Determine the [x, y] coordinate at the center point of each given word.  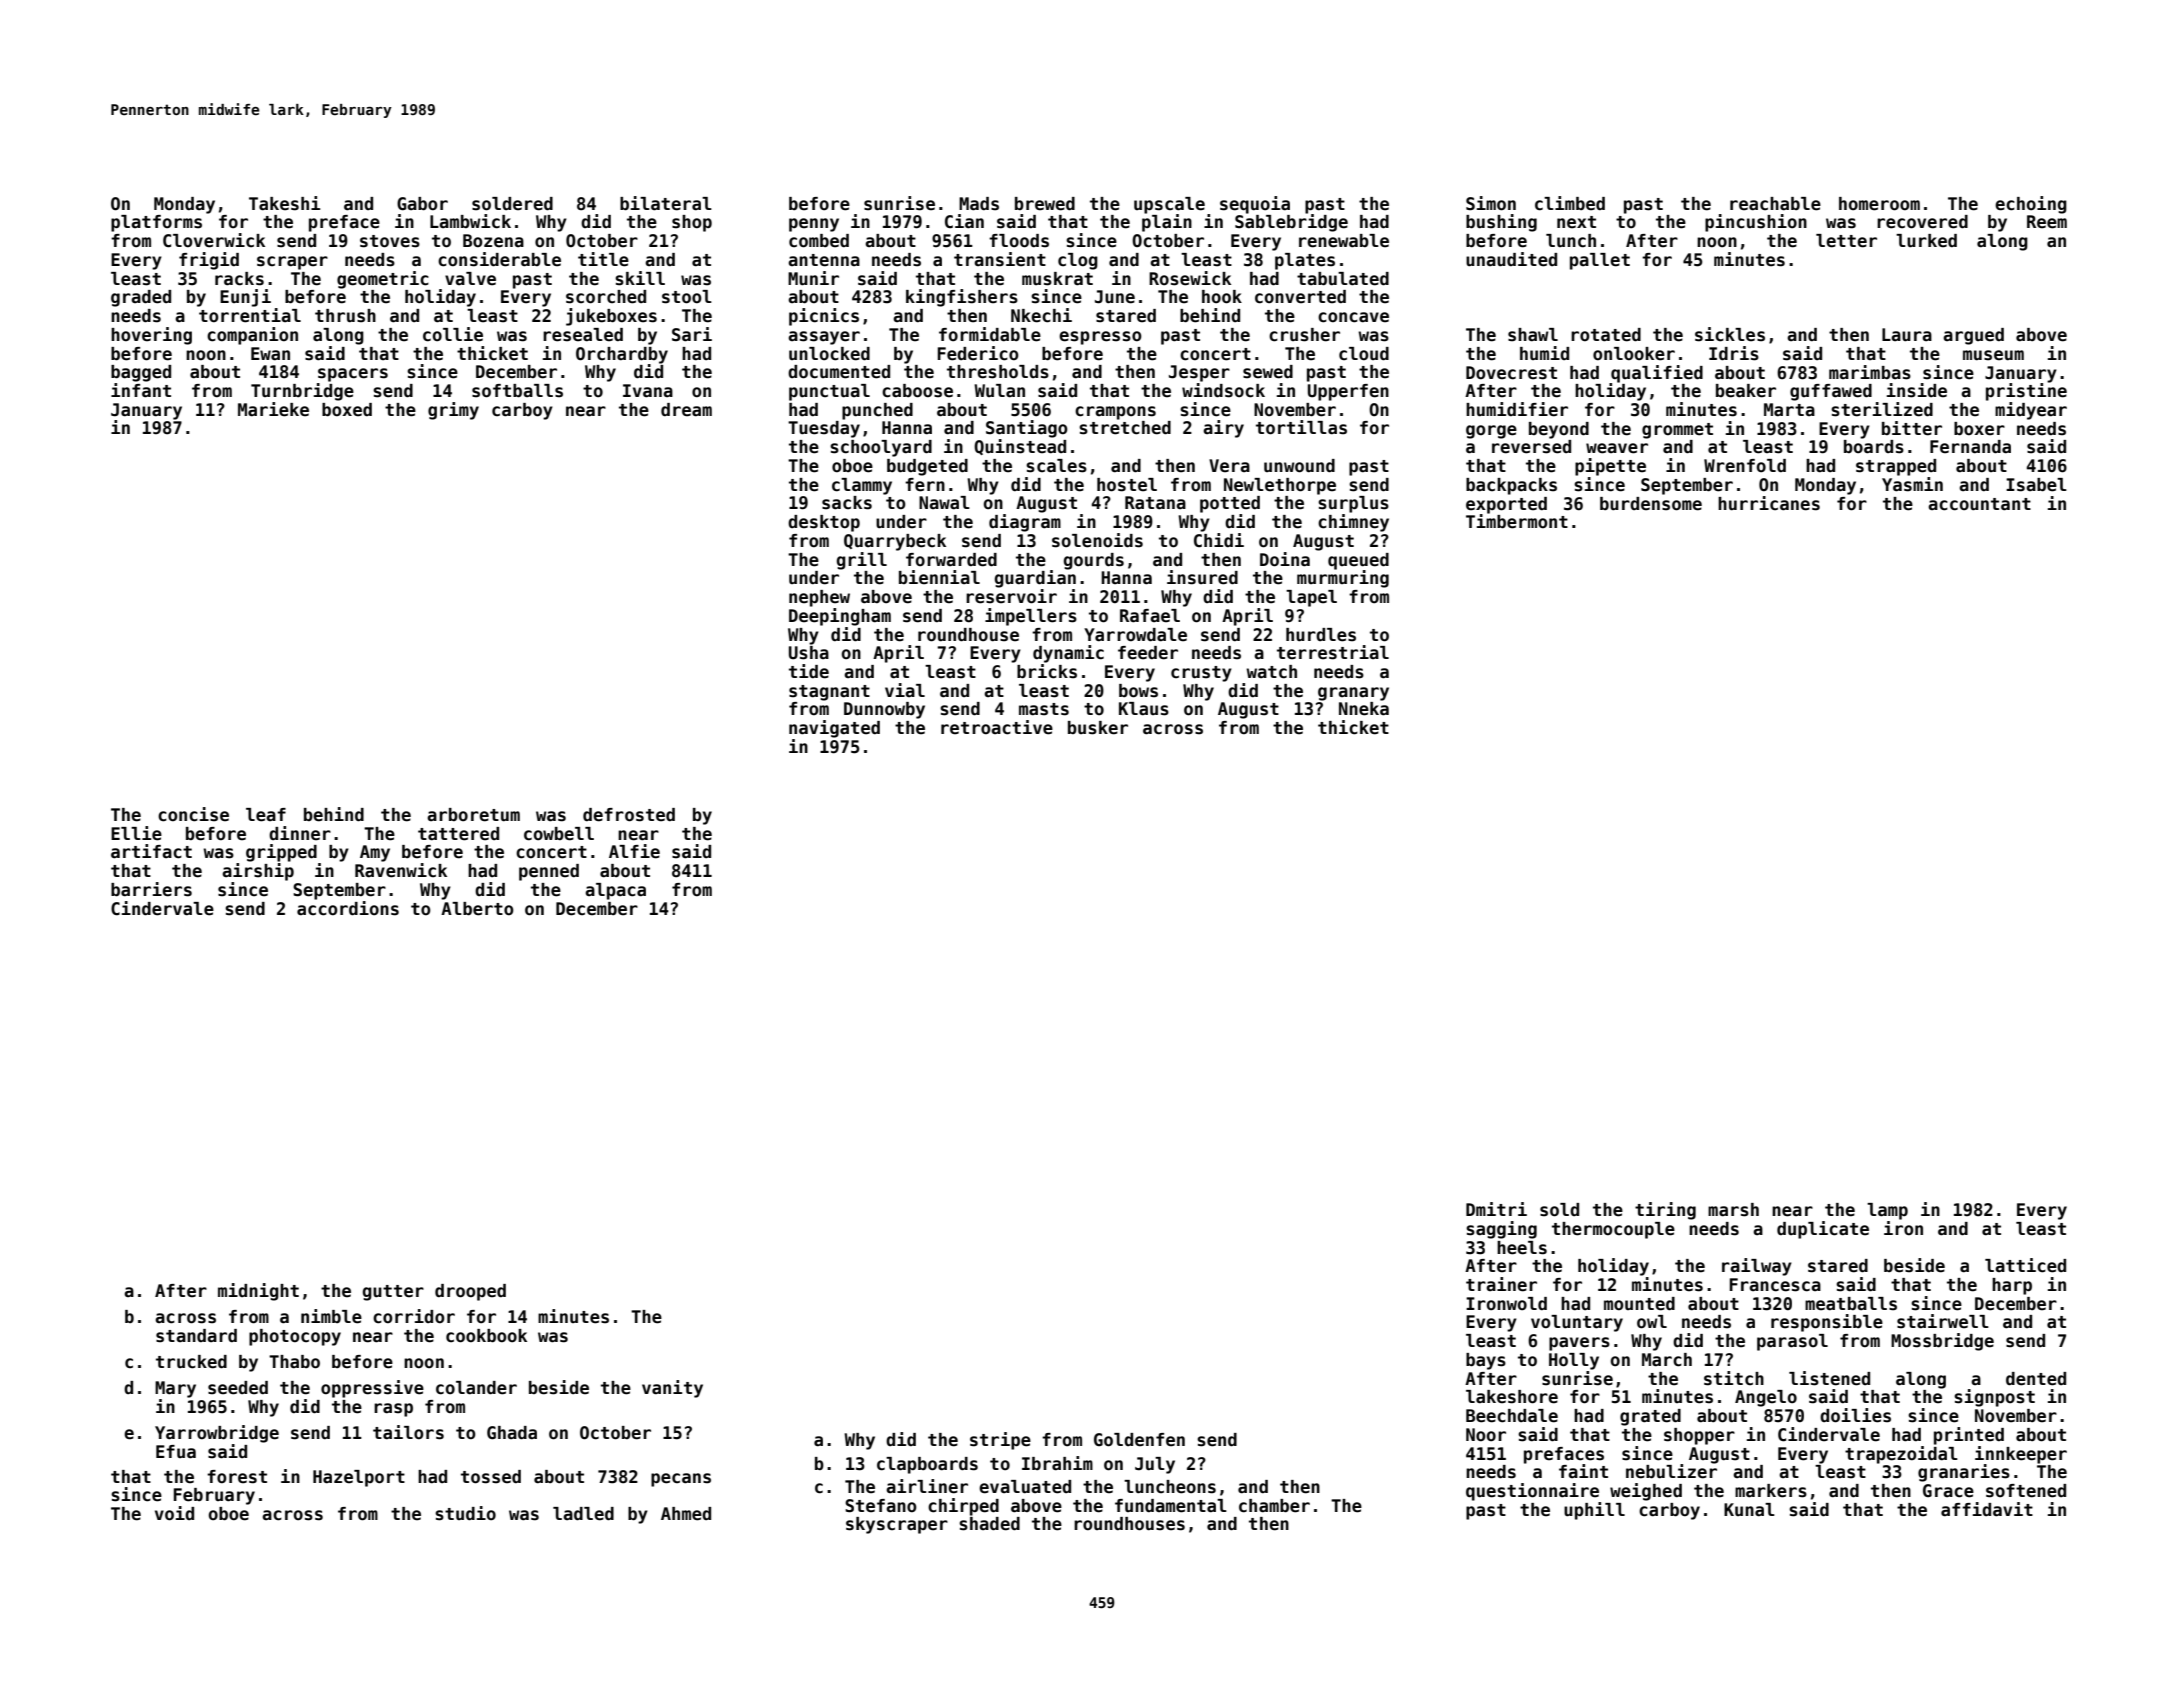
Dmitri [1496, 1209]
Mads [979, 204]
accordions [348, 908]
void [174, 1513]
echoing [2031, 205]
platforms [156, 223]
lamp [1887, 1211]
